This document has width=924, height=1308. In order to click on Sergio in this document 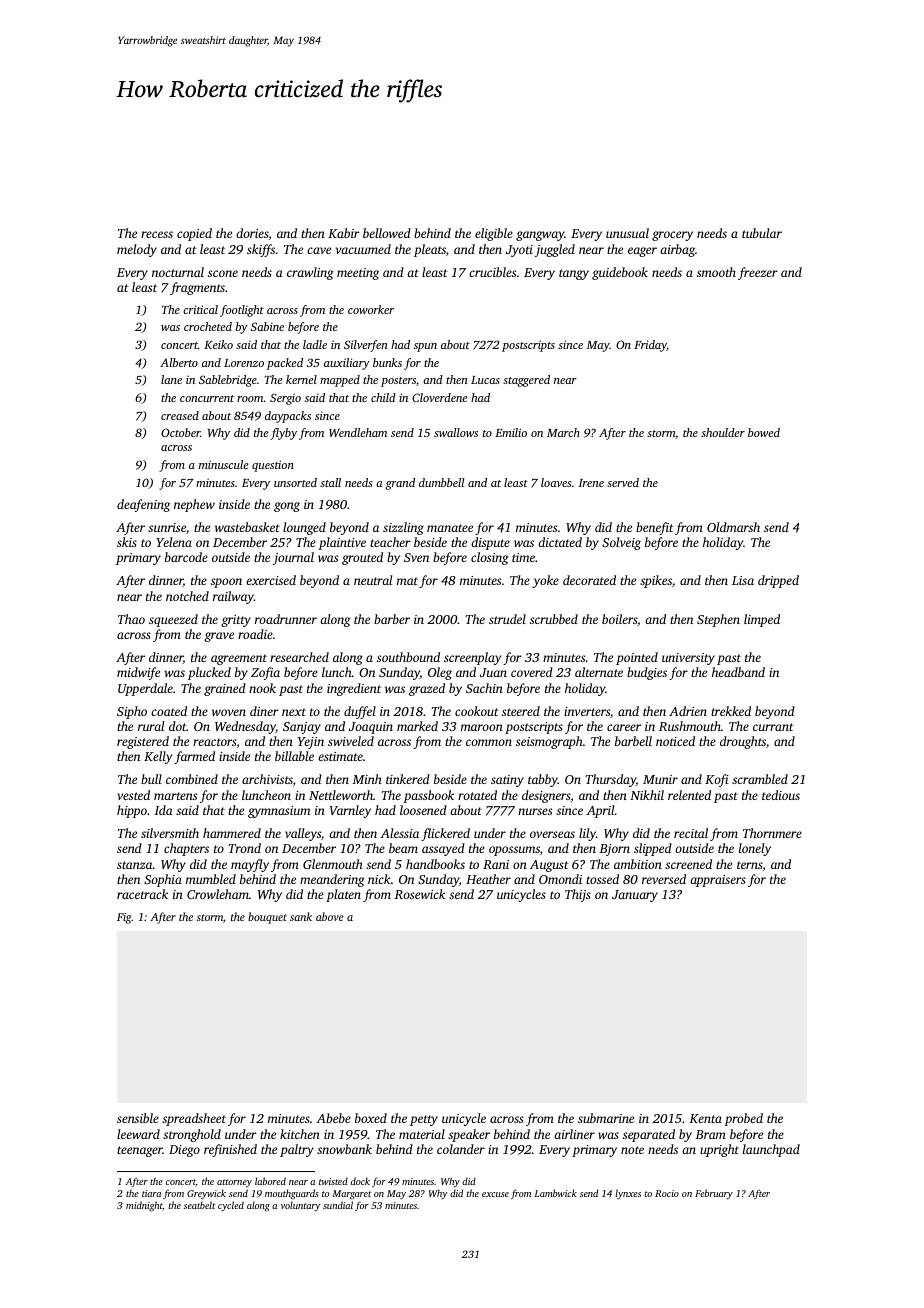, I will do `click(285, 399)`.
